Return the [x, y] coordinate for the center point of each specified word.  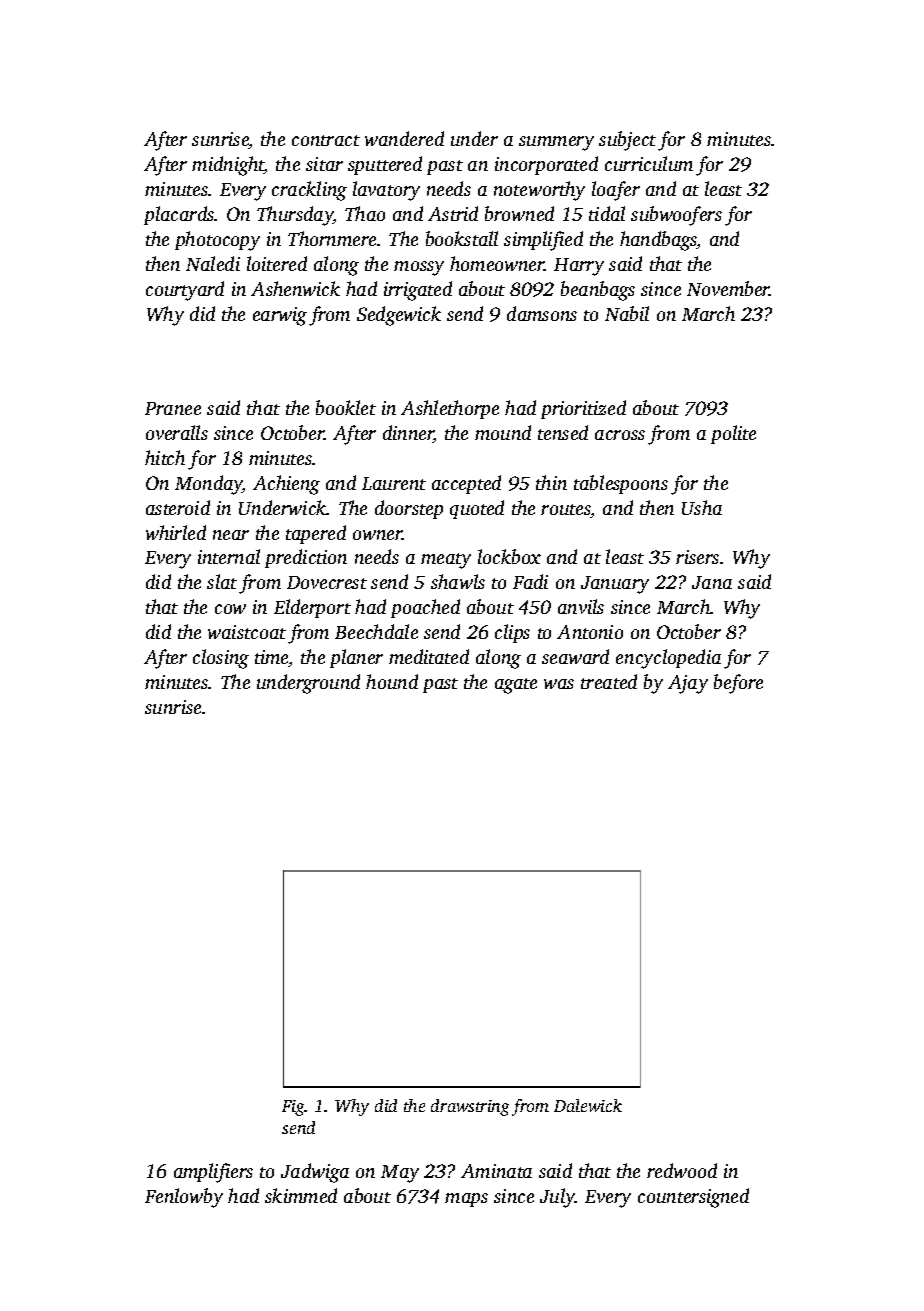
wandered [404, 138]
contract [326, 140]
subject [627, 141]
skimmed [301, 1195]
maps [466, 1200]
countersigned [693, 1198]
